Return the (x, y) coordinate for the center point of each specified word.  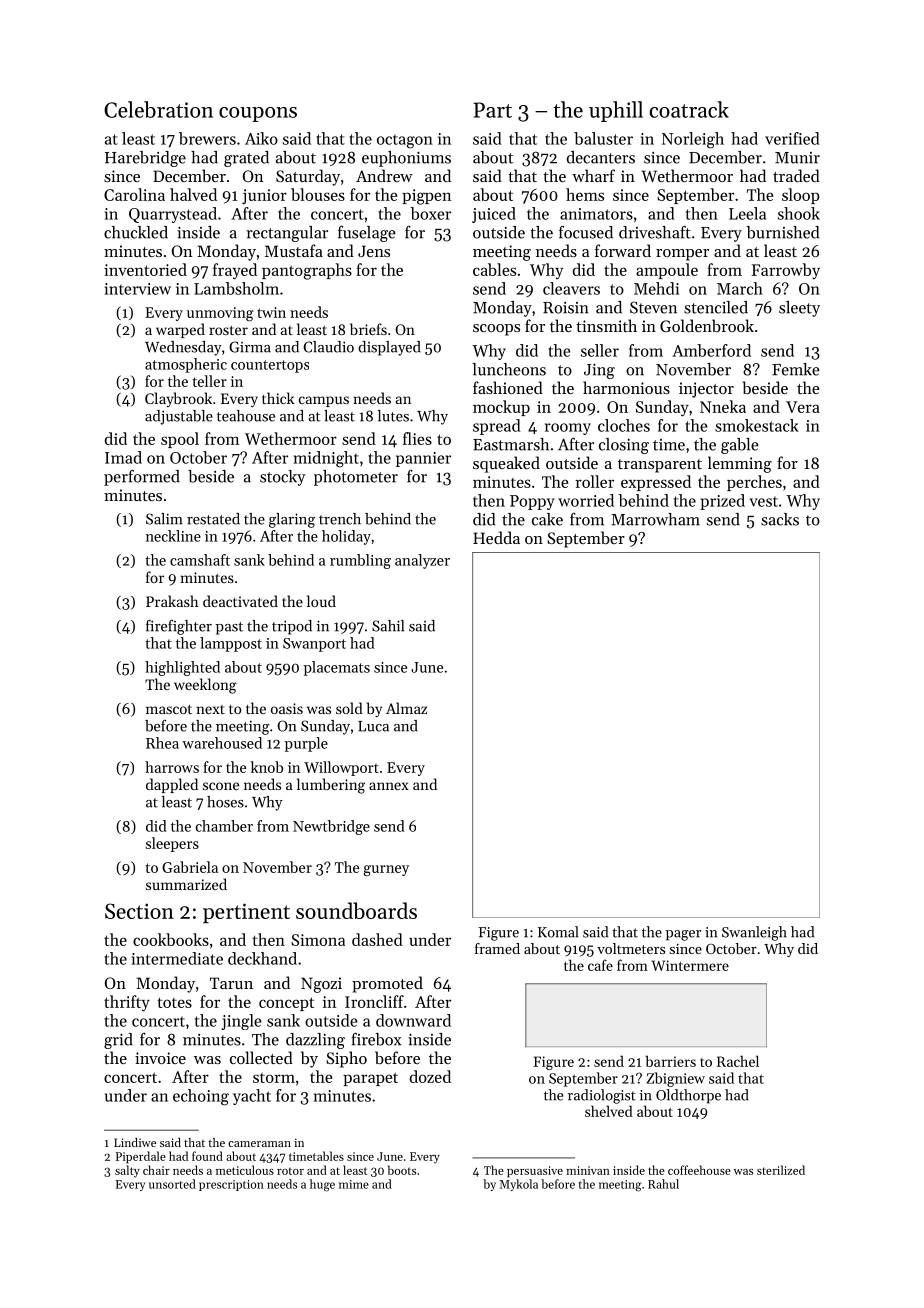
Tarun (231, 983)
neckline (173, 536)
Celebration (158, 109)
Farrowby (786, 271)
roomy (568, 429)
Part (492, 110)
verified (792, 138)
